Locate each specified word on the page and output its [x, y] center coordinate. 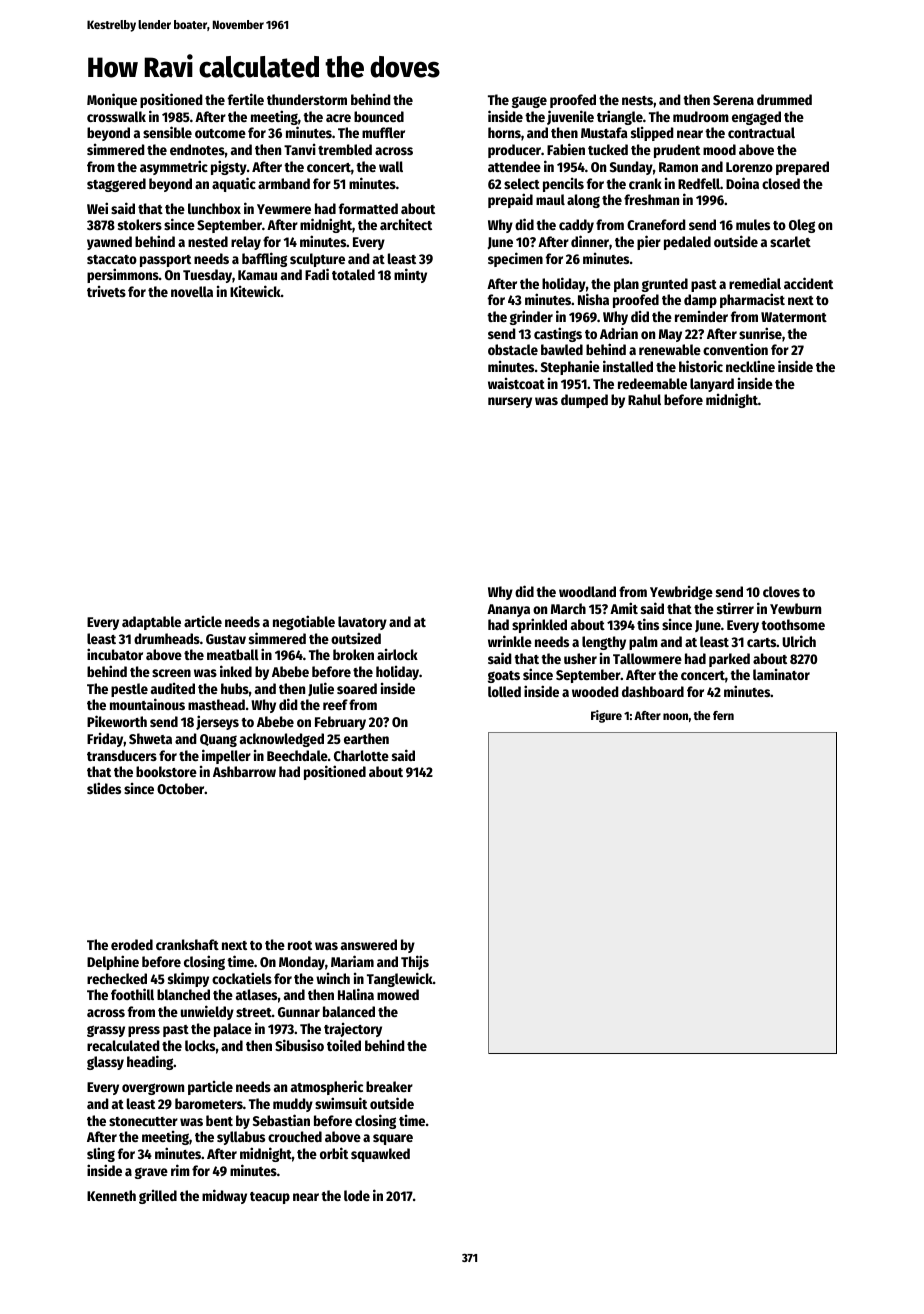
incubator [115, 654]
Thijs [415, 962]
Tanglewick [400, 979]
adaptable [151, 623]
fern [723, 715]
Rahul [644, 399]
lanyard [712, 386]
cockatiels [242, 978]
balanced [349, 1011]
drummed [784, 99]
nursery [510, 402]
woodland [587, 591]
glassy [105, 1063]
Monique [112, 100]
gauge [529, 102]
